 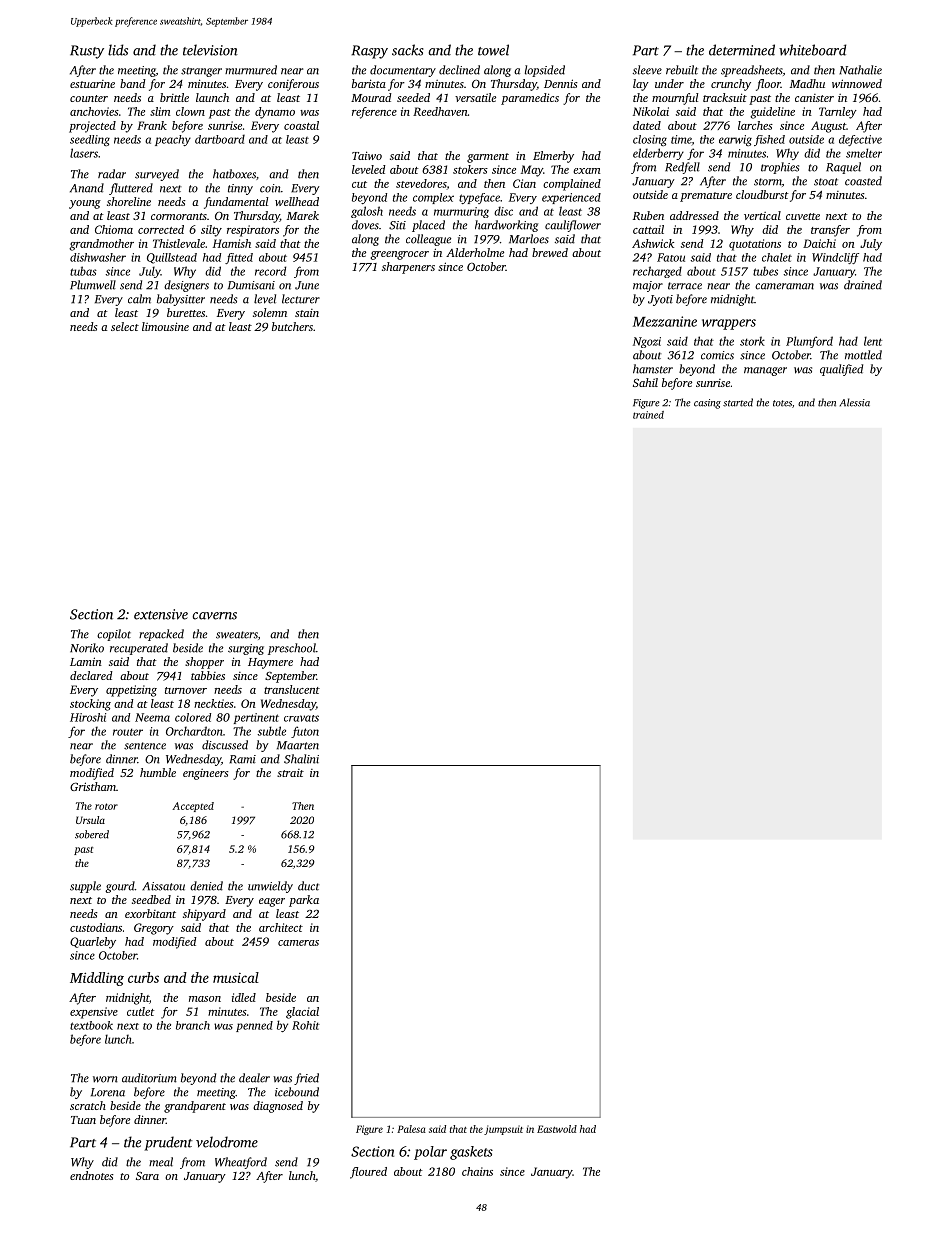 I want to click on chains, so click(x=477, y=1171).
